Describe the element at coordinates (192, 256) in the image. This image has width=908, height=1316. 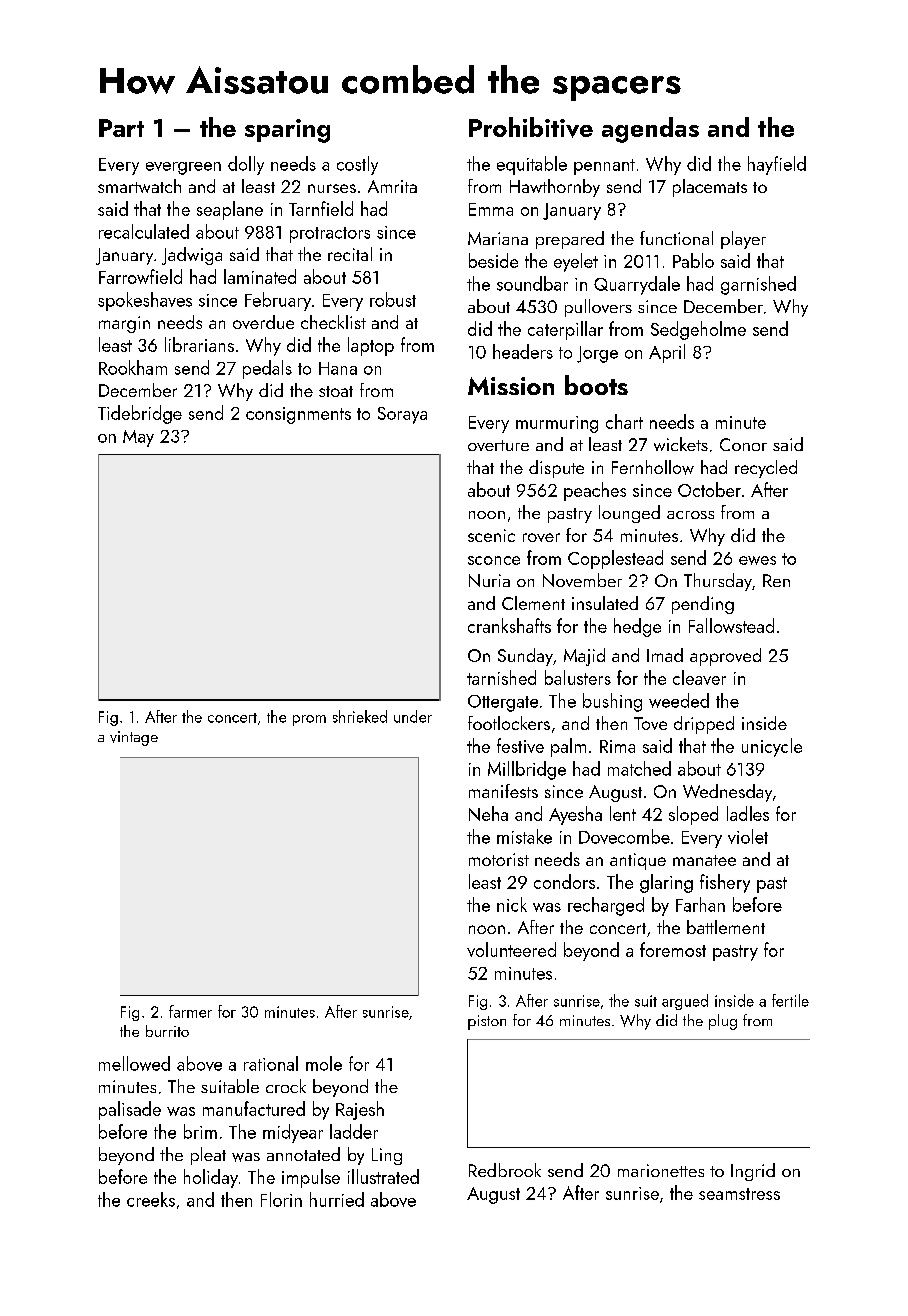
I see `Jadwiga` at that location.
